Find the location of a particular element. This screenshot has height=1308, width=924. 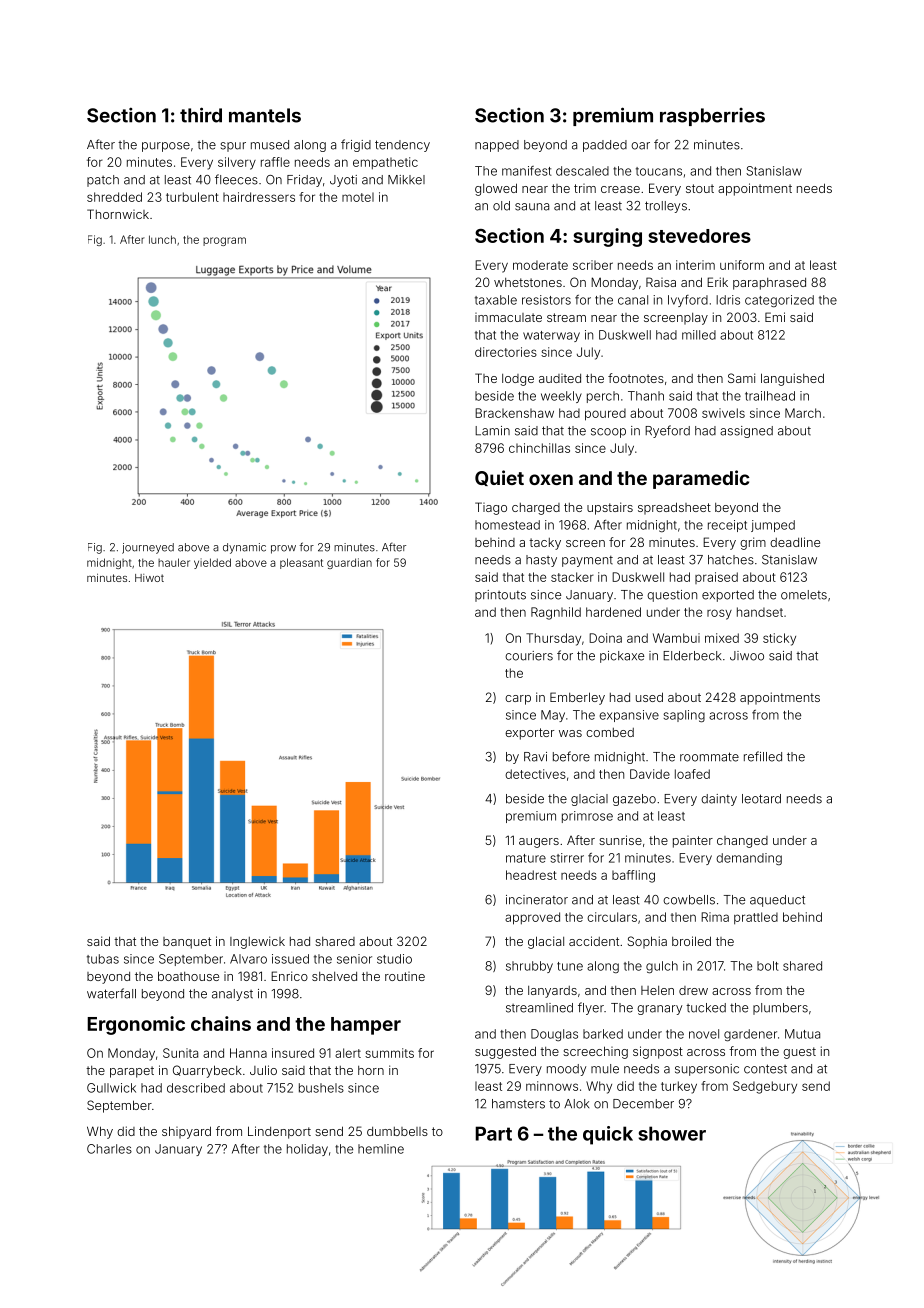

mantels is located at coordinates (265, 115).
